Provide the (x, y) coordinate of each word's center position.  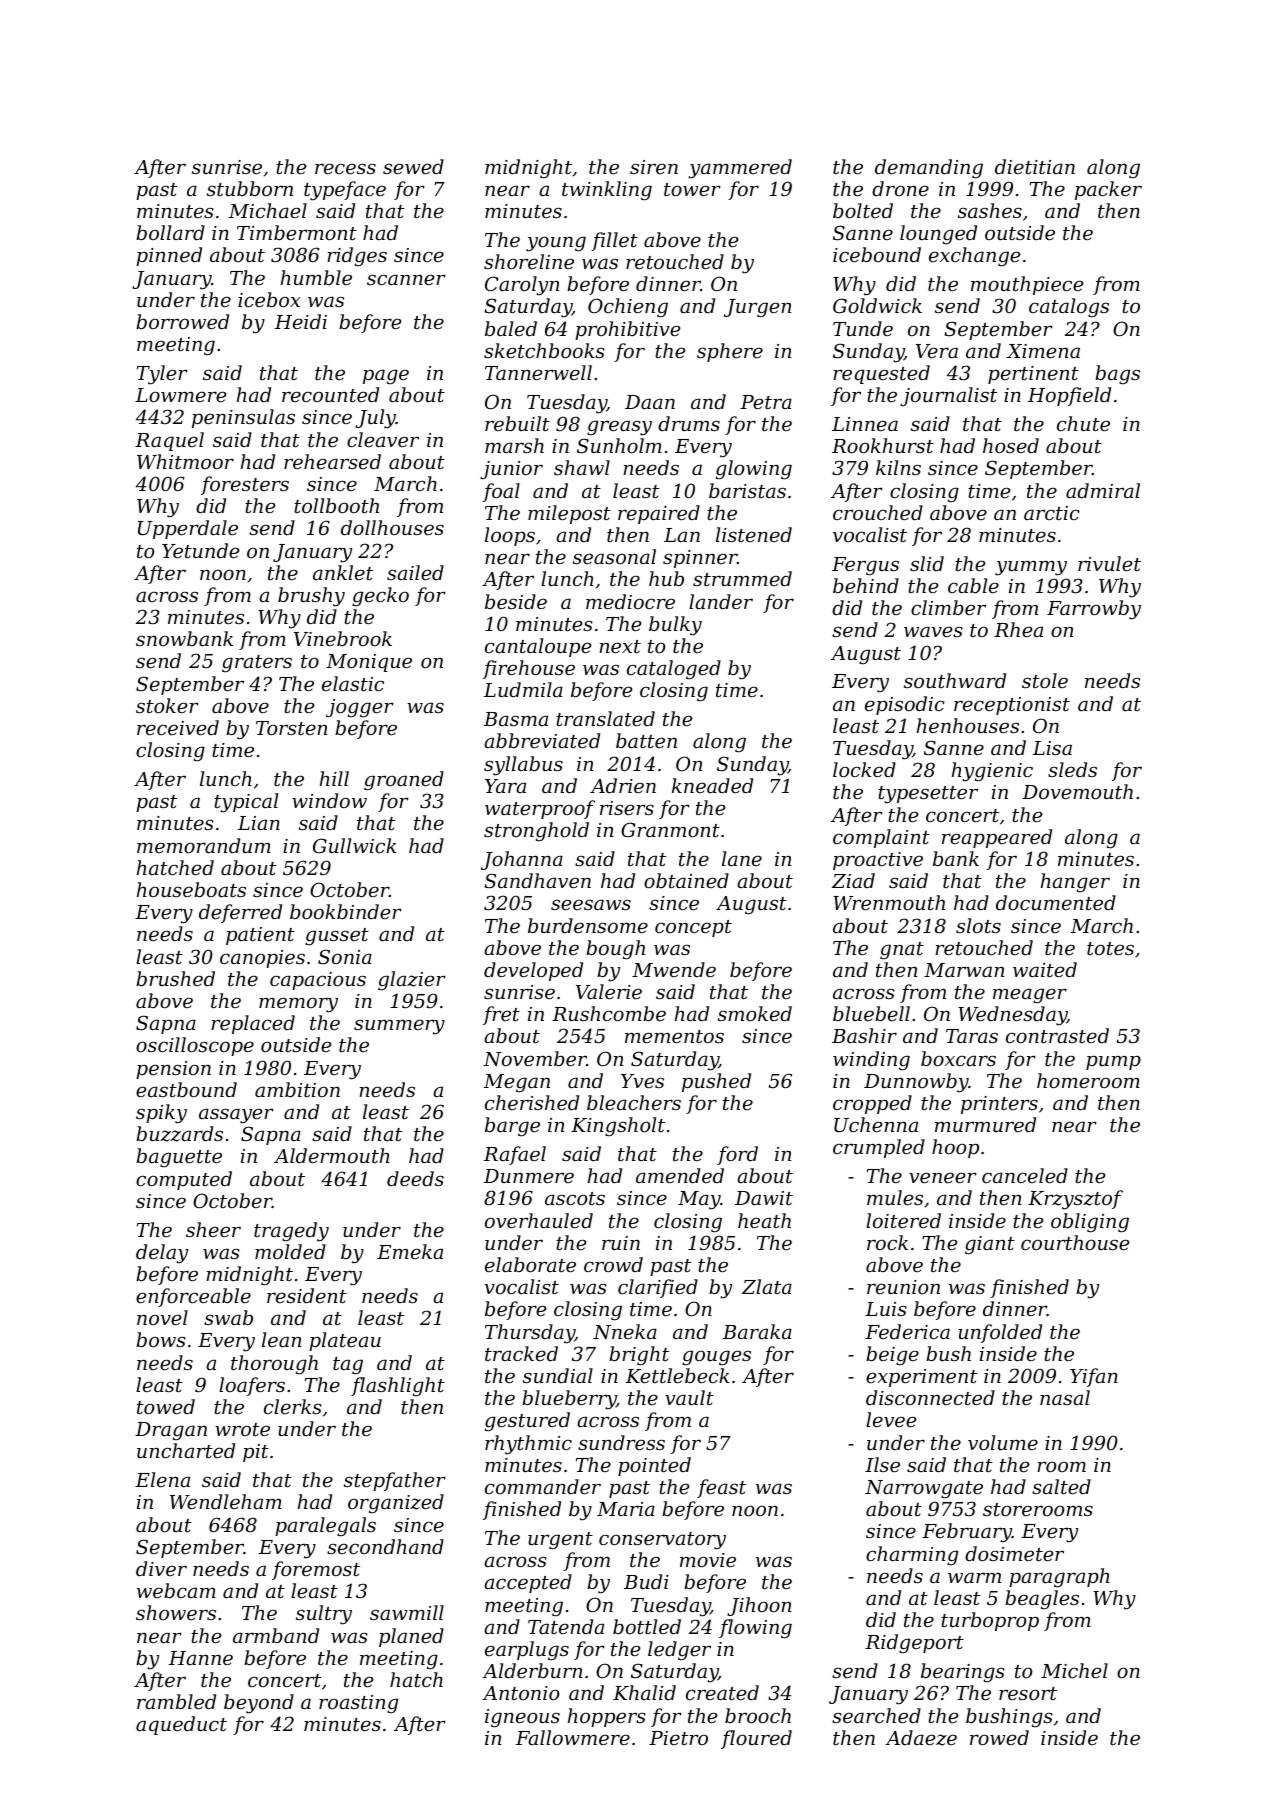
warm (974, 1577)
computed (184, 1180)
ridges (357, 257)
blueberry (569, 1400)
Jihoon (759, 1606)
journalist (948, 396)
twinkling (607, 191)
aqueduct (181, 1725)
